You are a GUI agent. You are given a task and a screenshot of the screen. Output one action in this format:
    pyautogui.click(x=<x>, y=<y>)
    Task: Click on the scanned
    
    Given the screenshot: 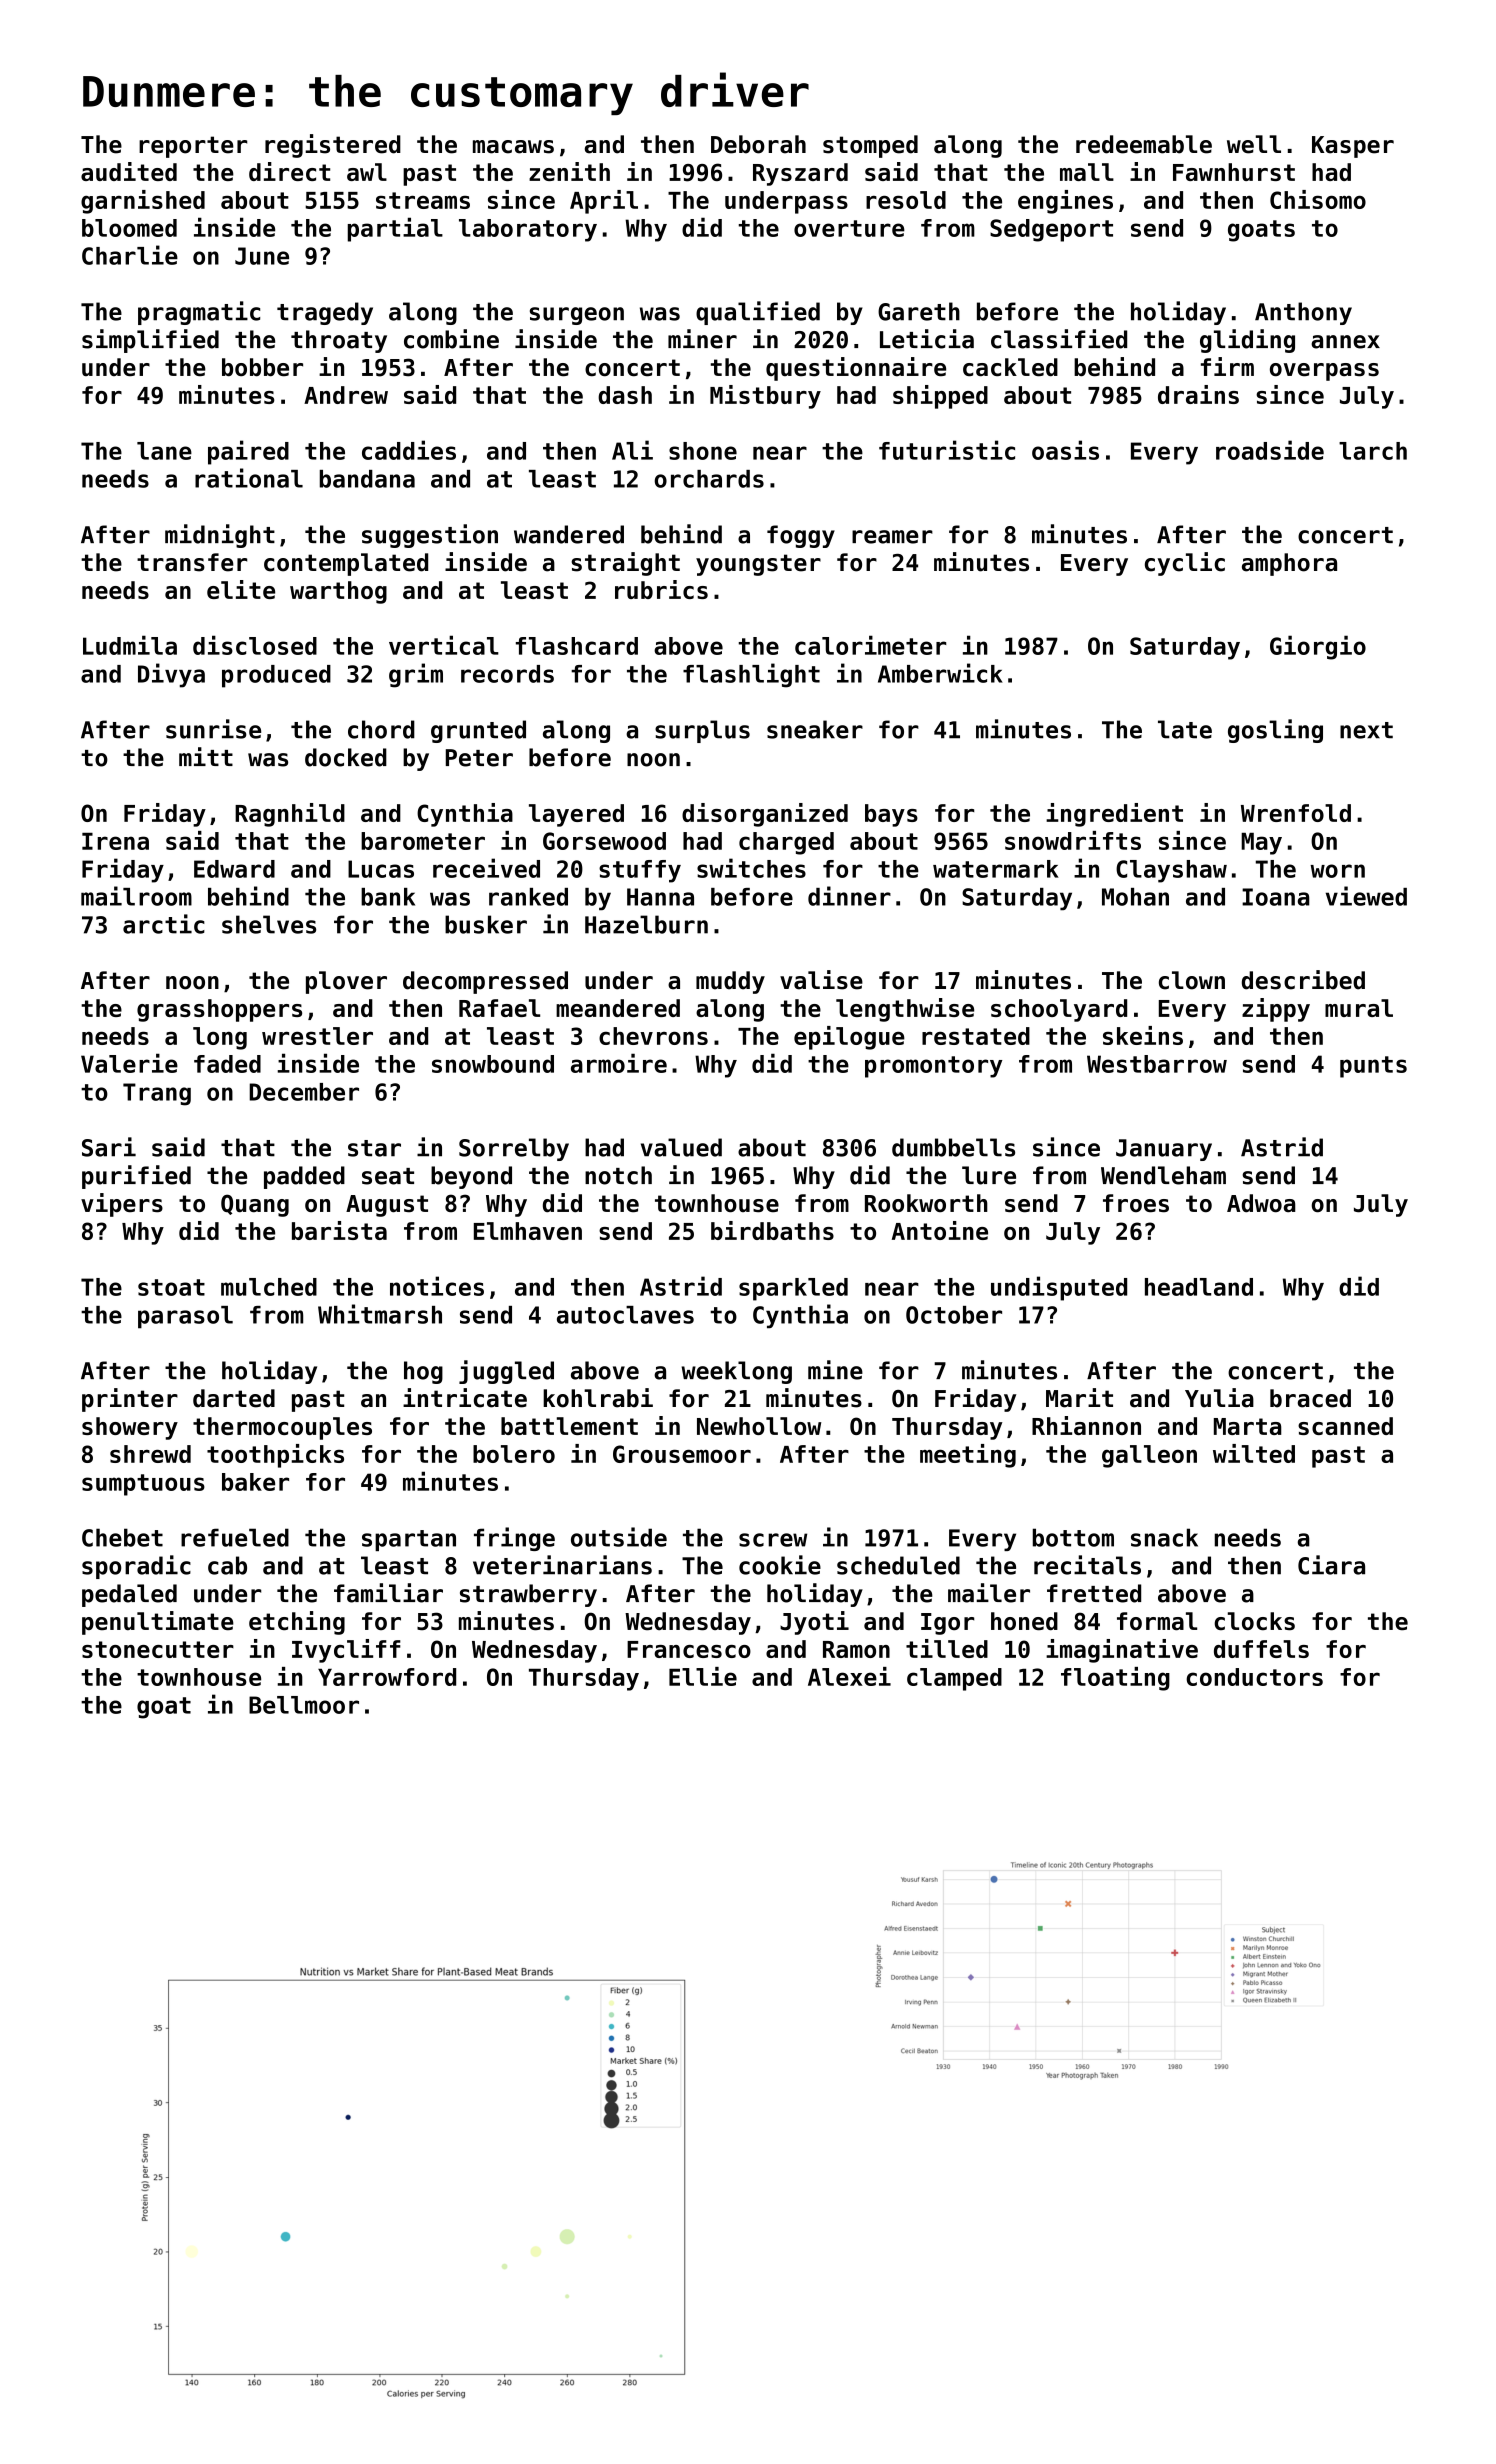 What is the action you would take?
    pyautogui.click(x=1345, y=1426)
